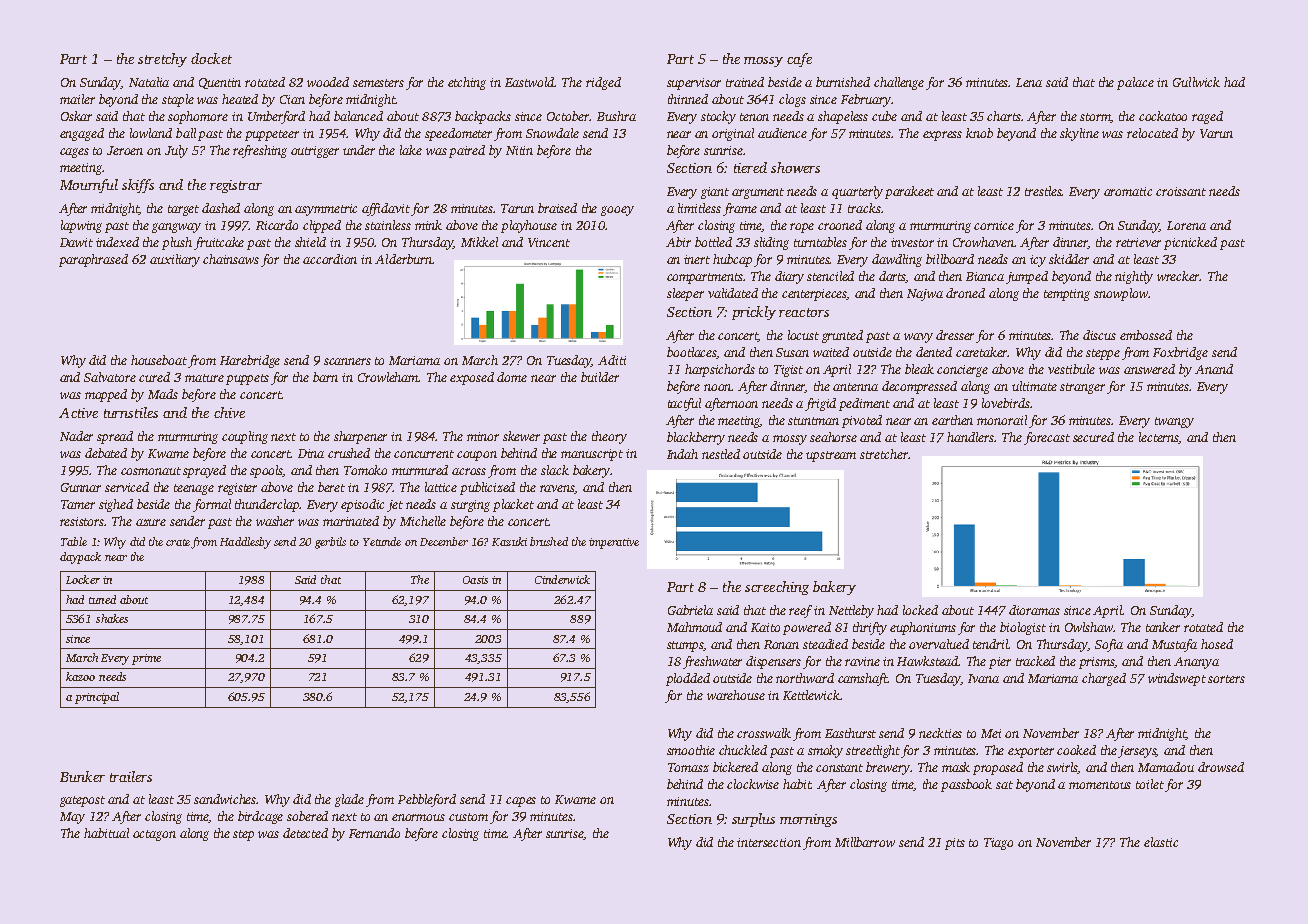  I want to click on trestles, so click(1043, 191).
